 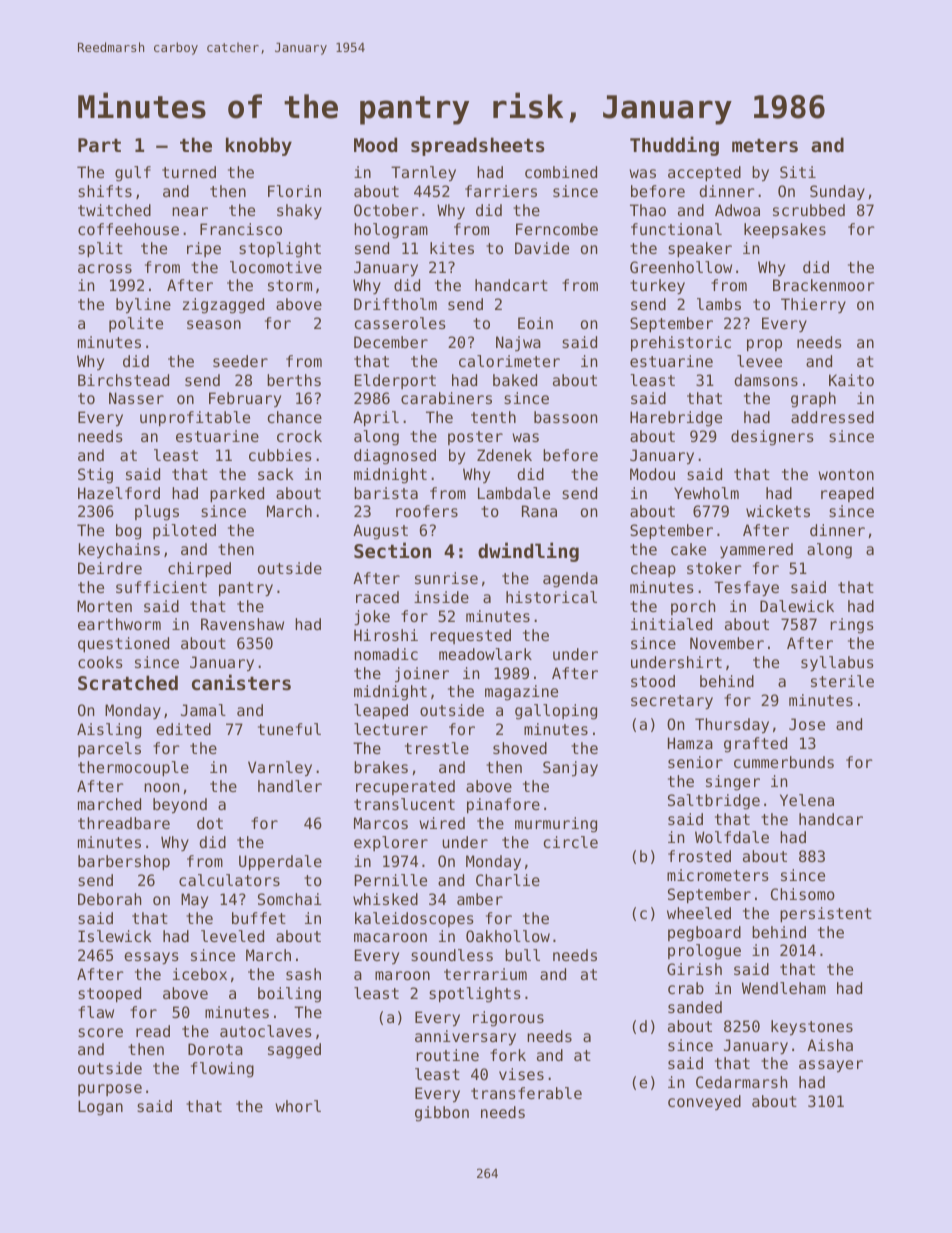 I want to click on Tesfaye, so click(x=746, y=588).
